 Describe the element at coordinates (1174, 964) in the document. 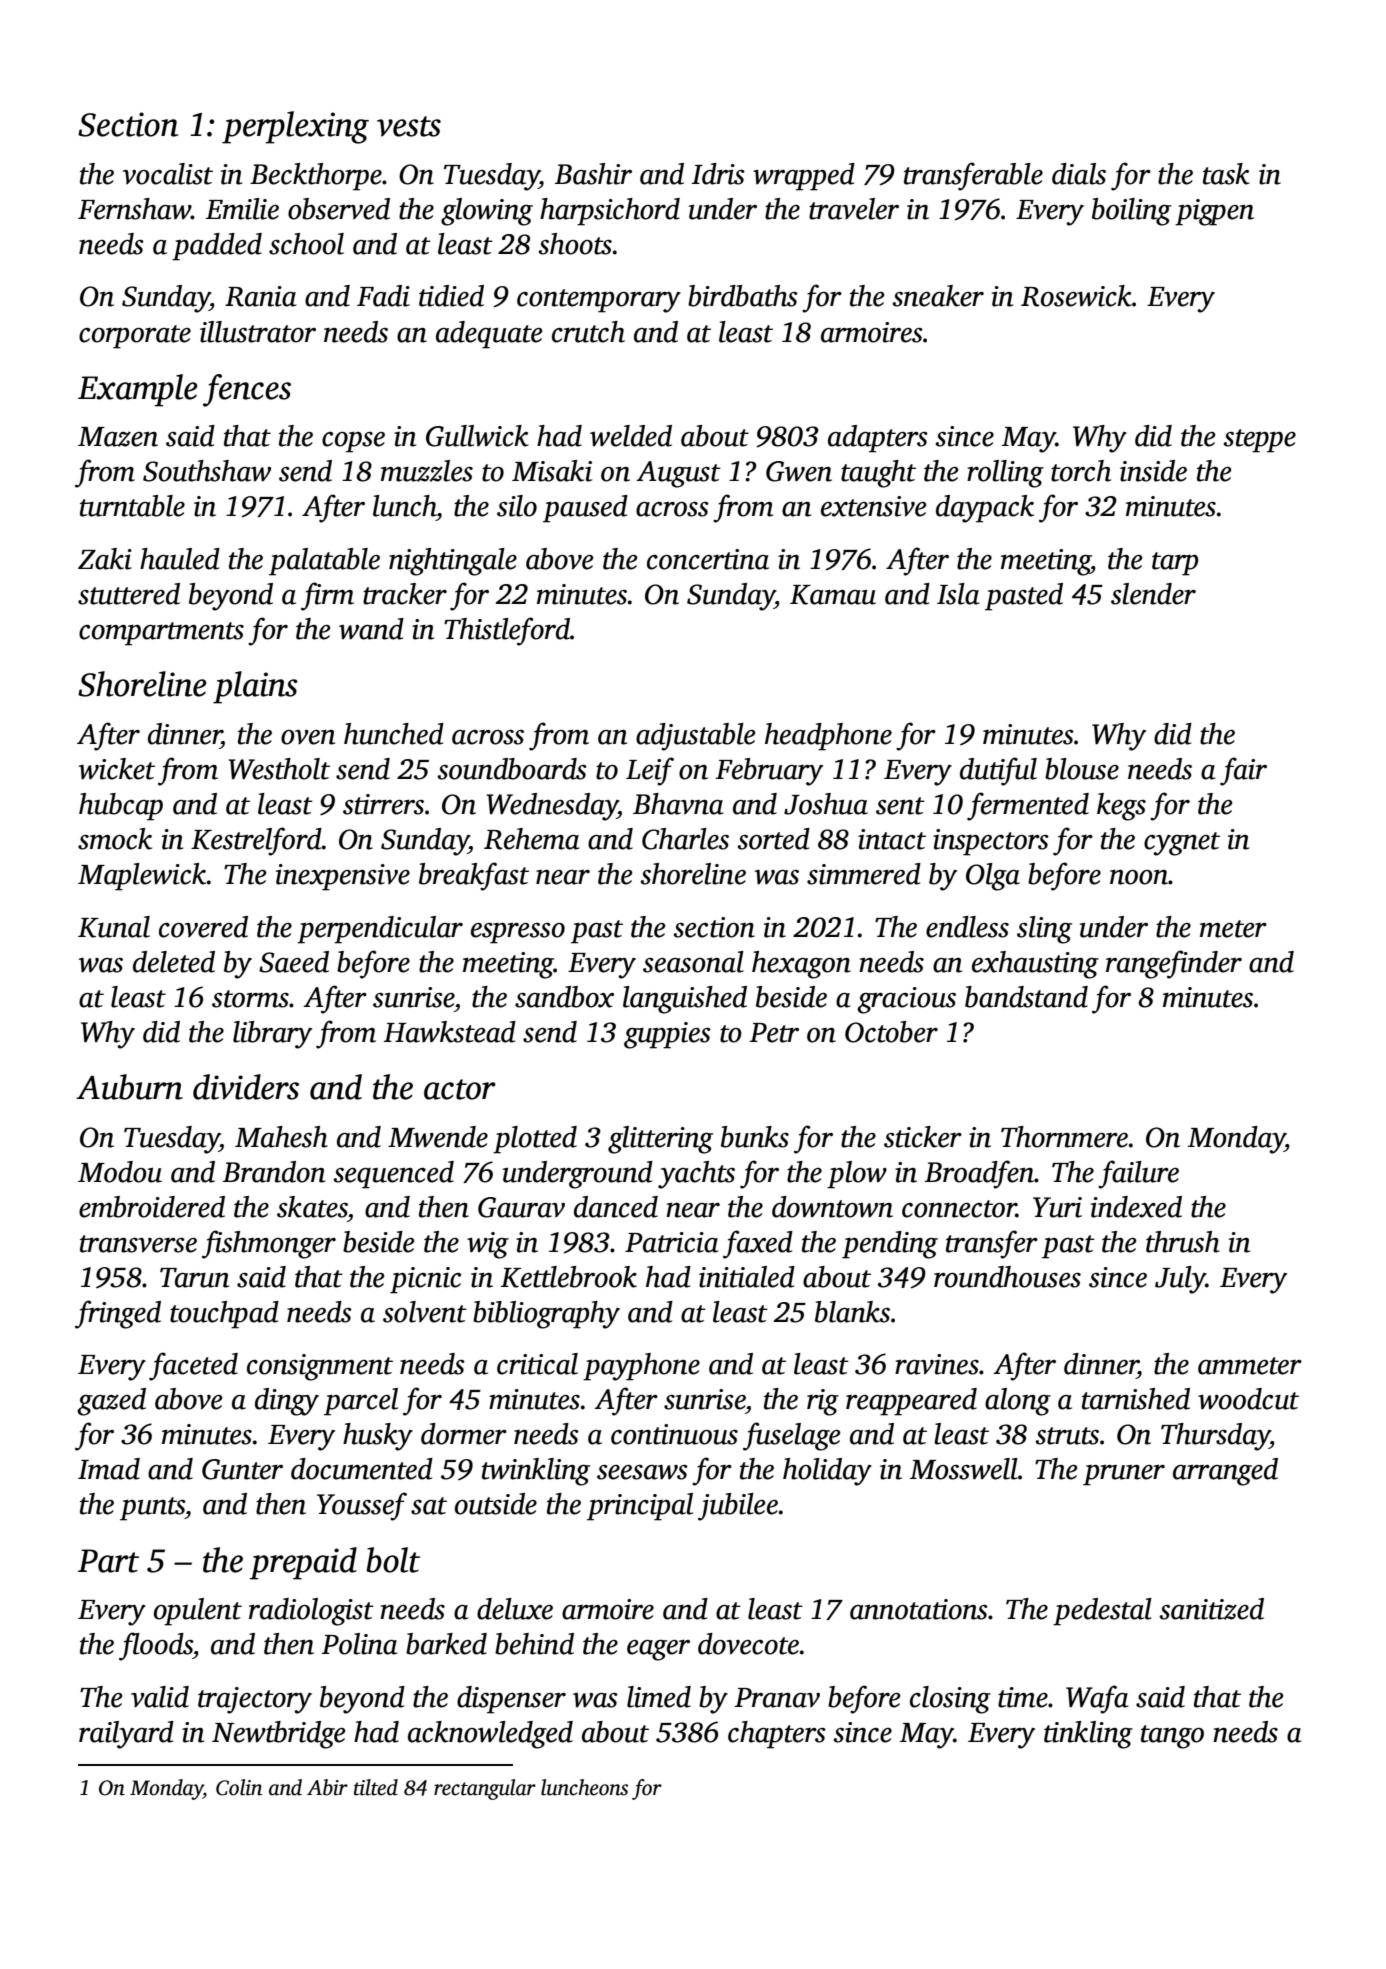

I see `rangefinder` at that location.
